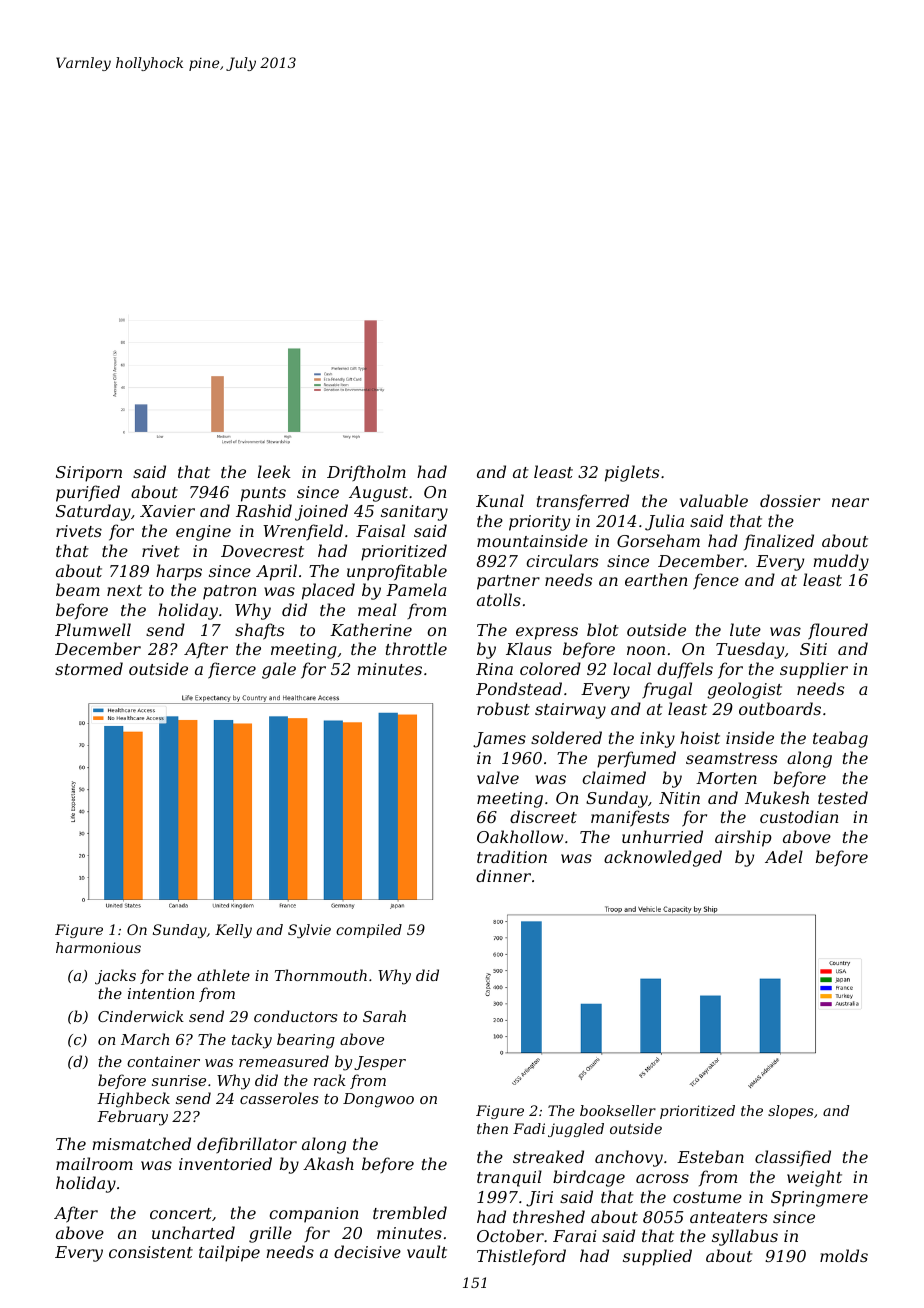 The width and height of the page is (924, 1308). What do you see at coordinates (716, 581) in the page?
I see `fence` at bounding box center [716, 581].
